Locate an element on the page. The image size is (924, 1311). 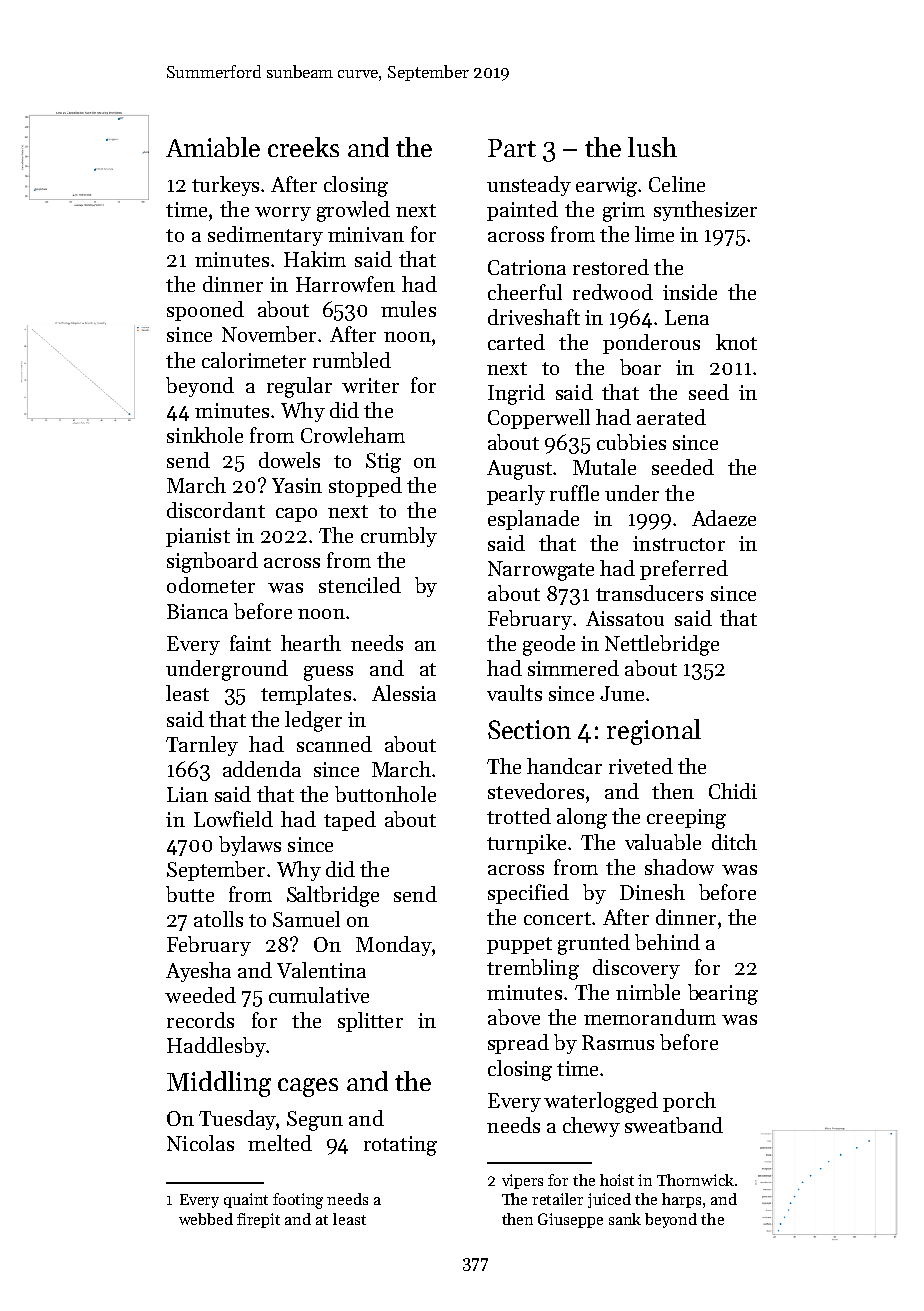
ponderous is located at coordinates (651, 344).
